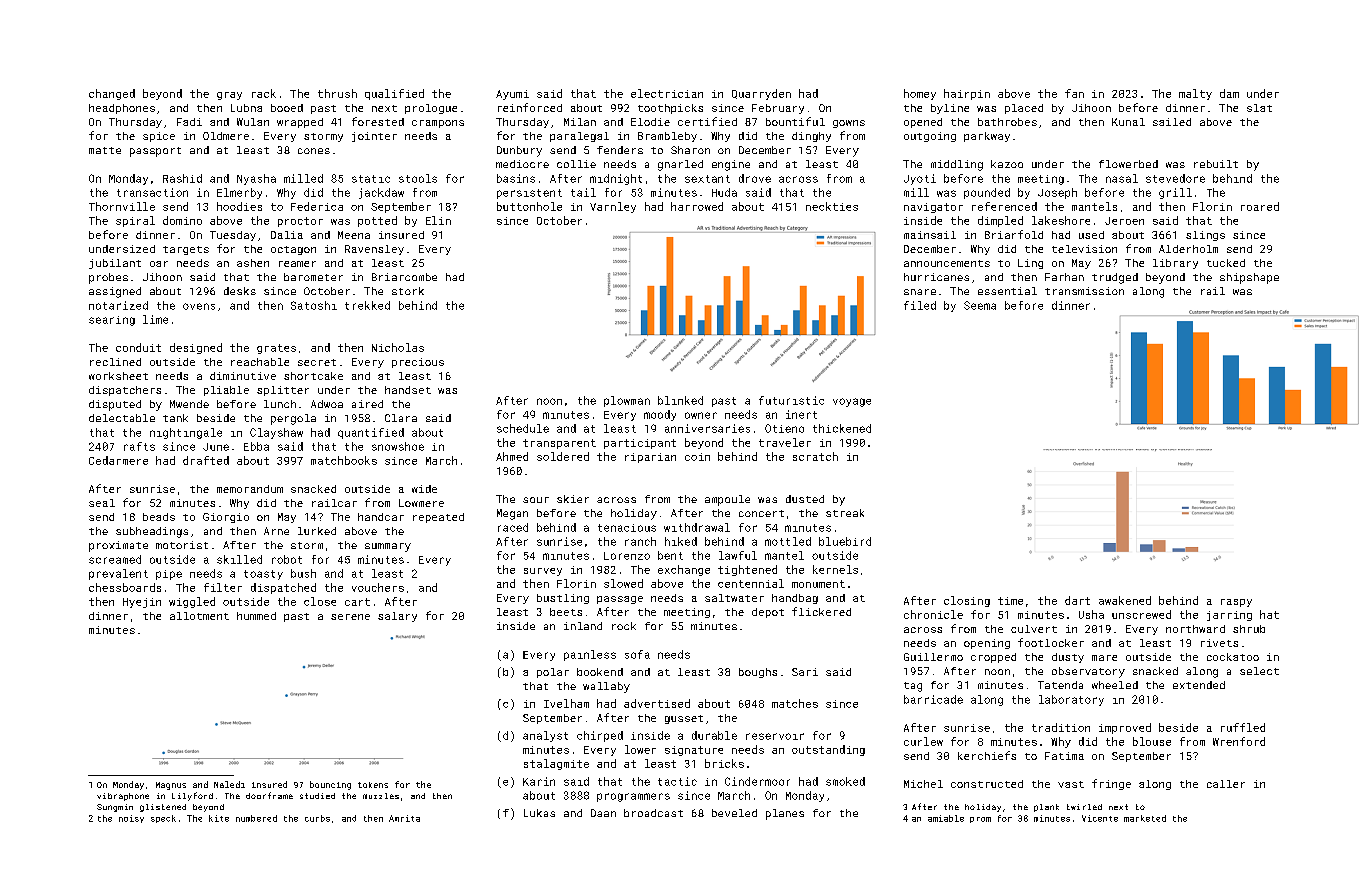 This image has height=887, width=1372. I want to click on Nicholas, so click(398, 347).
